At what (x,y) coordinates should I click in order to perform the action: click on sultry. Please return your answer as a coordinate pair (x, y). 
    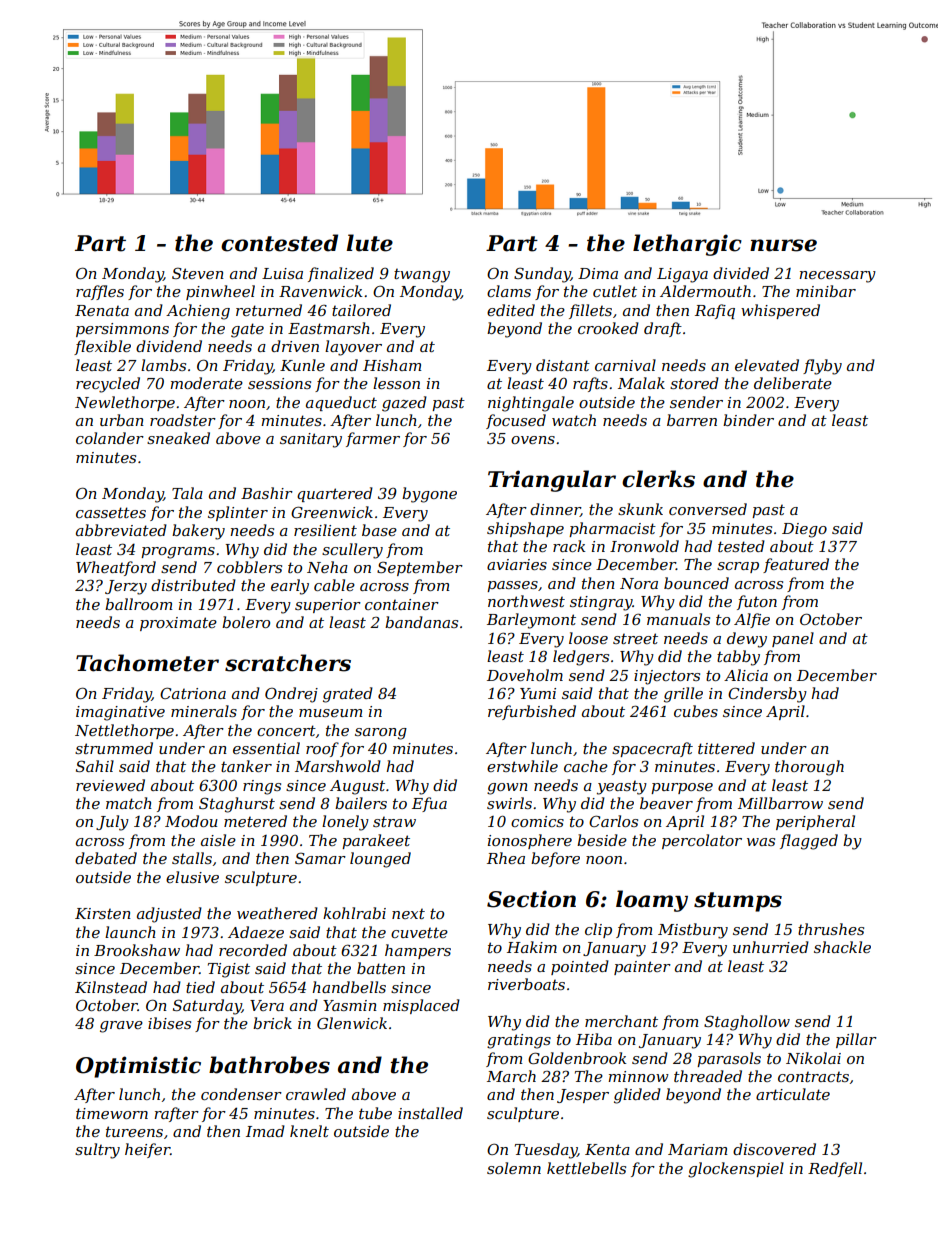
    Looking at the image, I should click on (97, 1151).
